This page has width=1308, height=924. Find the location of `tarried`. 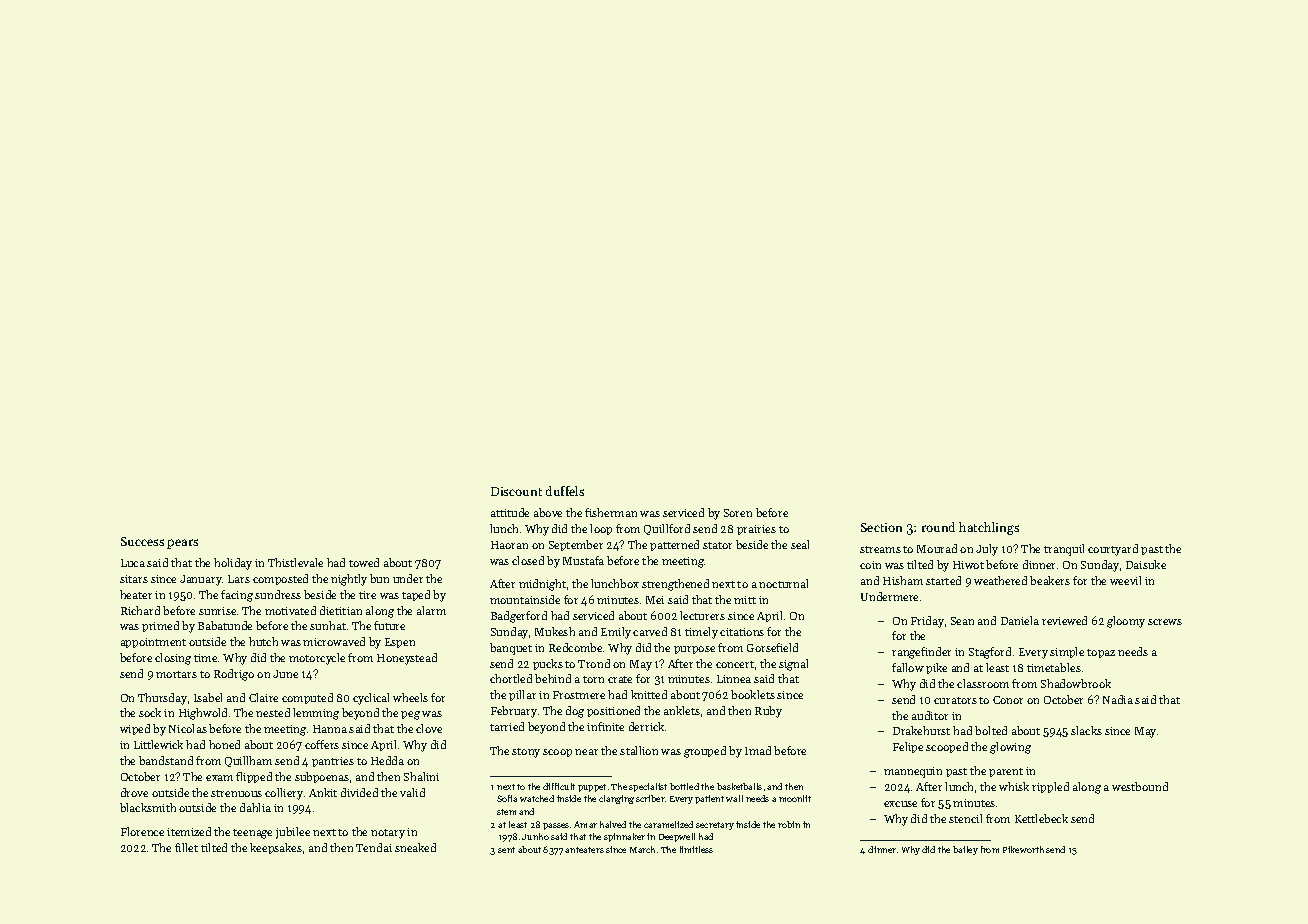

tarried is located at coordinates (507, 726).
